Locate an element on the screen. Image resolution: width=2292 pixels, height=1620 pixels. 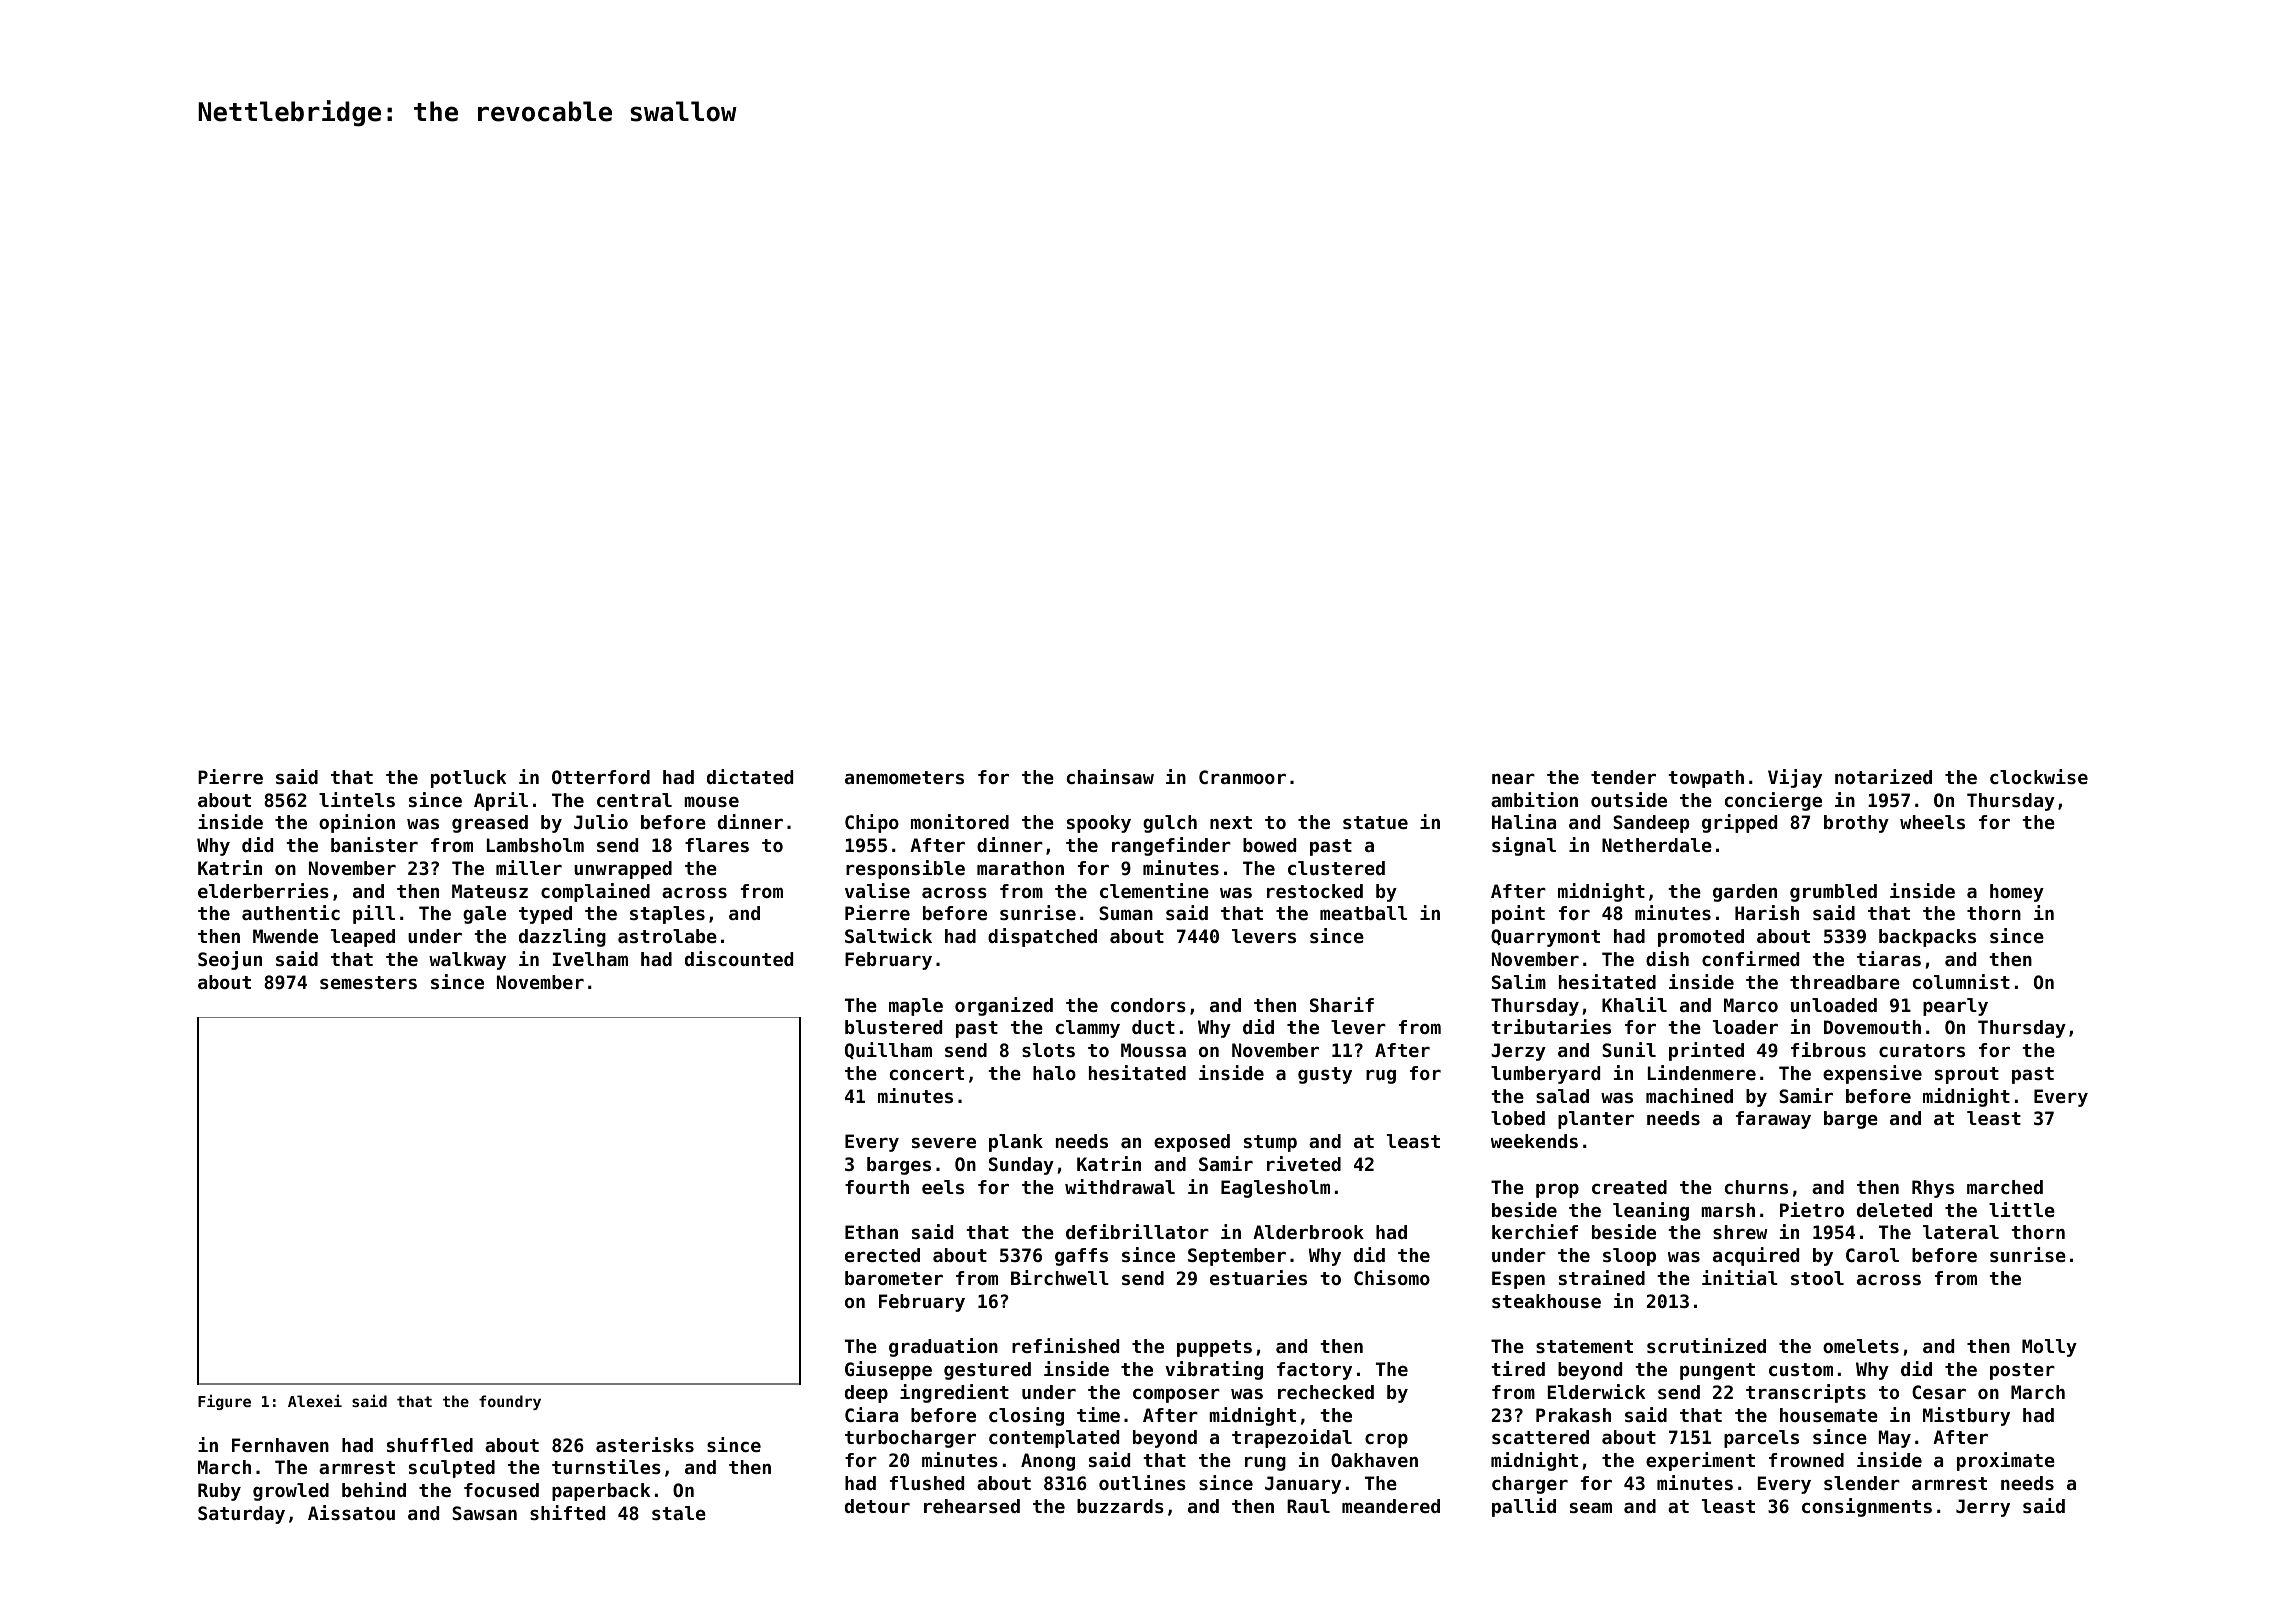
Khalil is located at coordinates (1634, 1004).
